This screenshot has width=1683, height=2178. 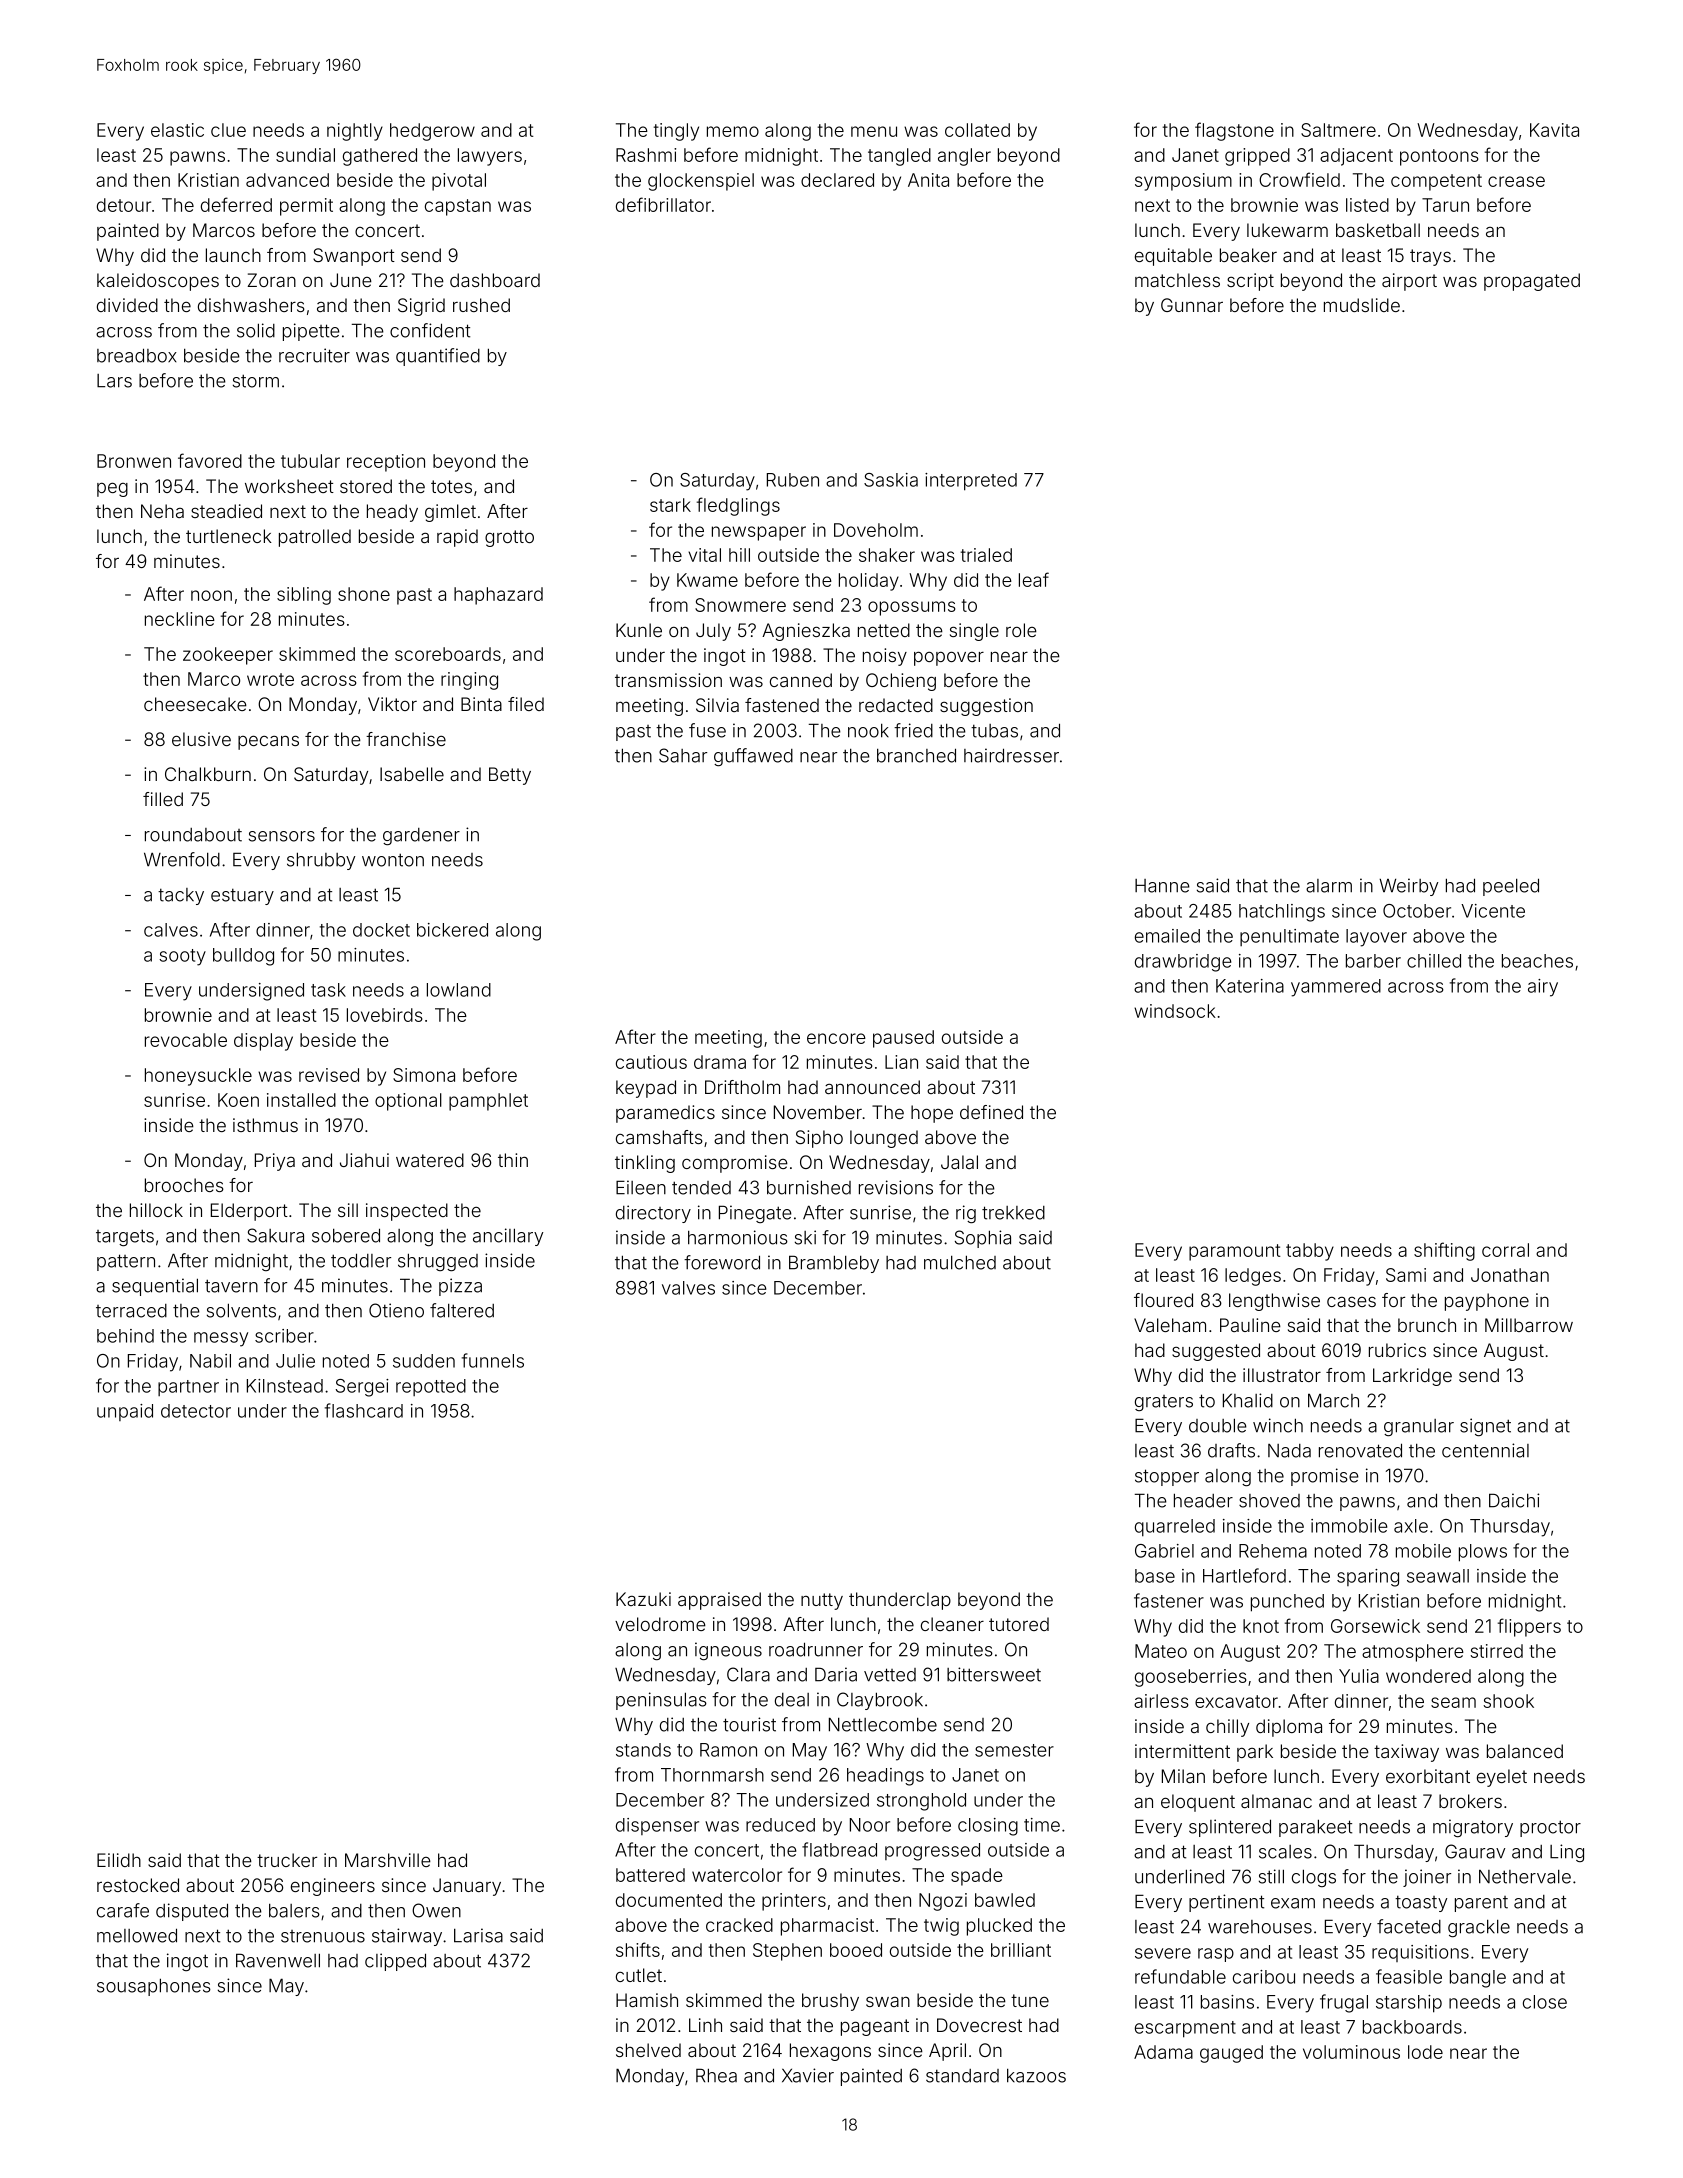 What do you see at coordinates (333, 1887) in the screenshot?
I see `engineers` at bounding box center [333, 1887].
